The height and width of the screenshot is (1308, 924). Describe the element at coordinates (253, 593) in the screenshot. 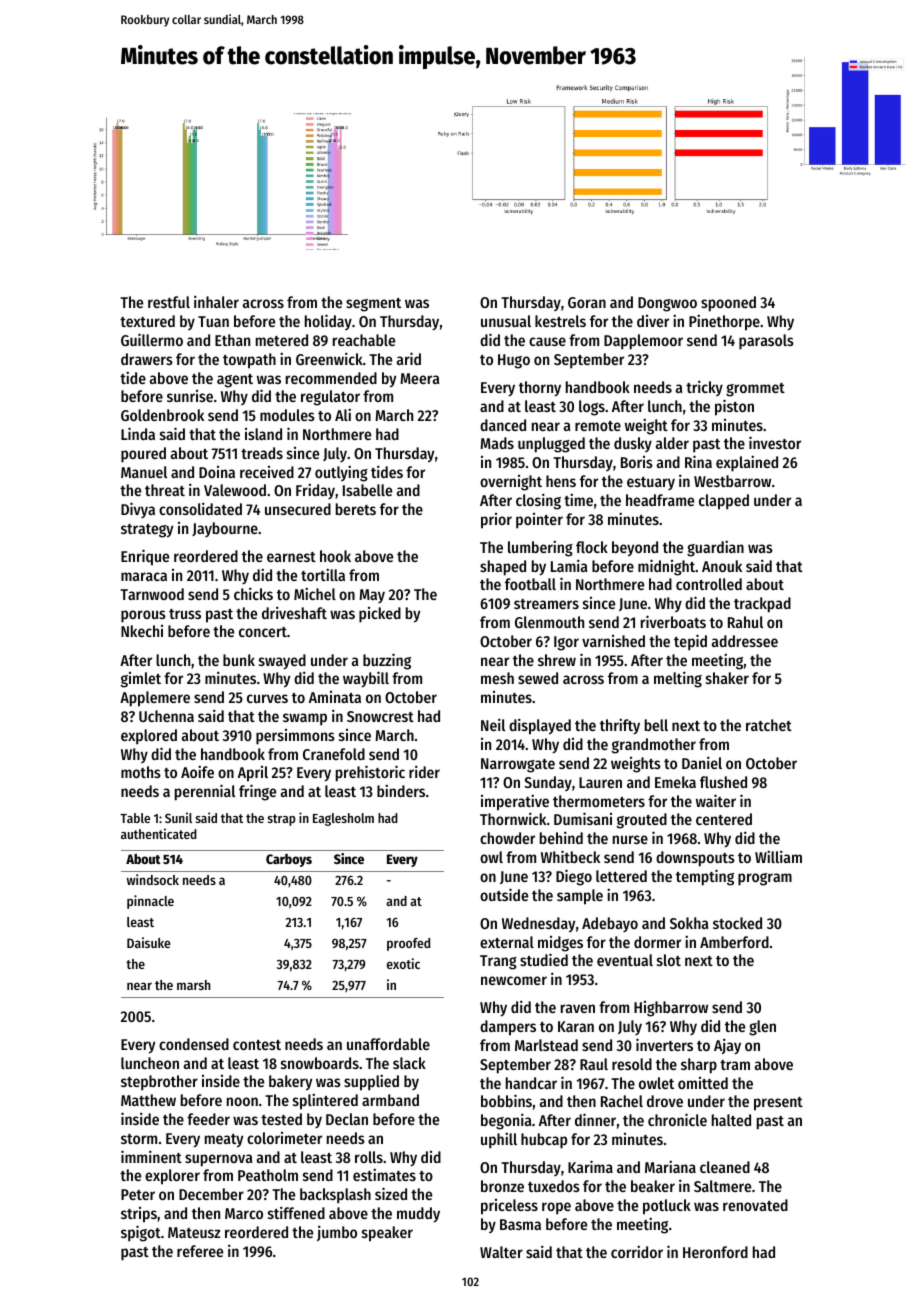

I see `chicks` at that location.
